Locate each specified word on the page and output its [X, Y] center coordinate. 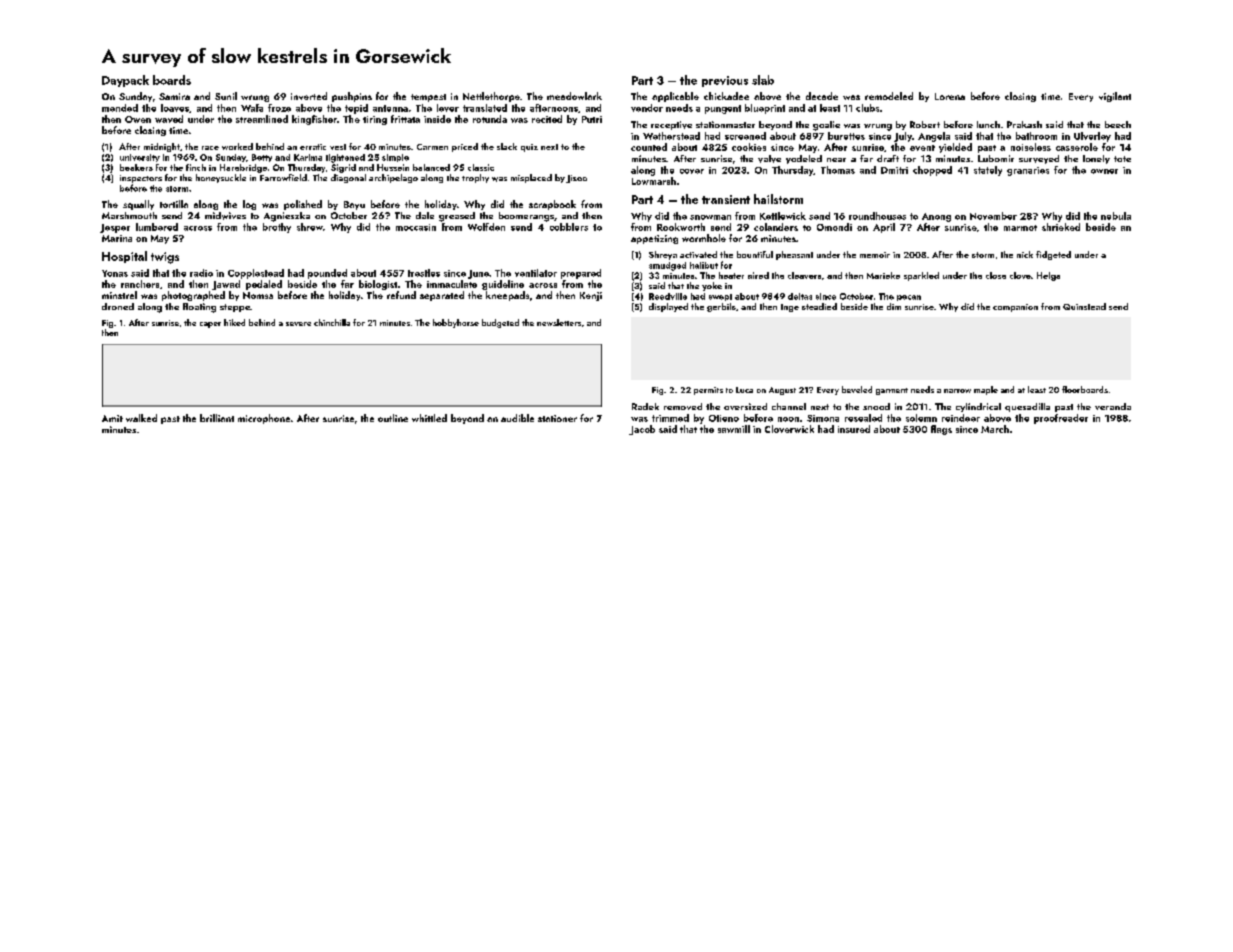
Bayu [354, 205]
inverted [309, 96]
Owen [138, 119]
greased [457, 217]
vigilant [1115, 97]
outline [393, 418]
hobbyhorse [456, 323]
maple [986, 390]
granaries [1028, 171]
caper [210, 325]
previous [725, 81]
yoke [712, 286]
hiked [234, 322]
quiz [529, 148]
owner [1104, 171]
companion [1015, 308]
